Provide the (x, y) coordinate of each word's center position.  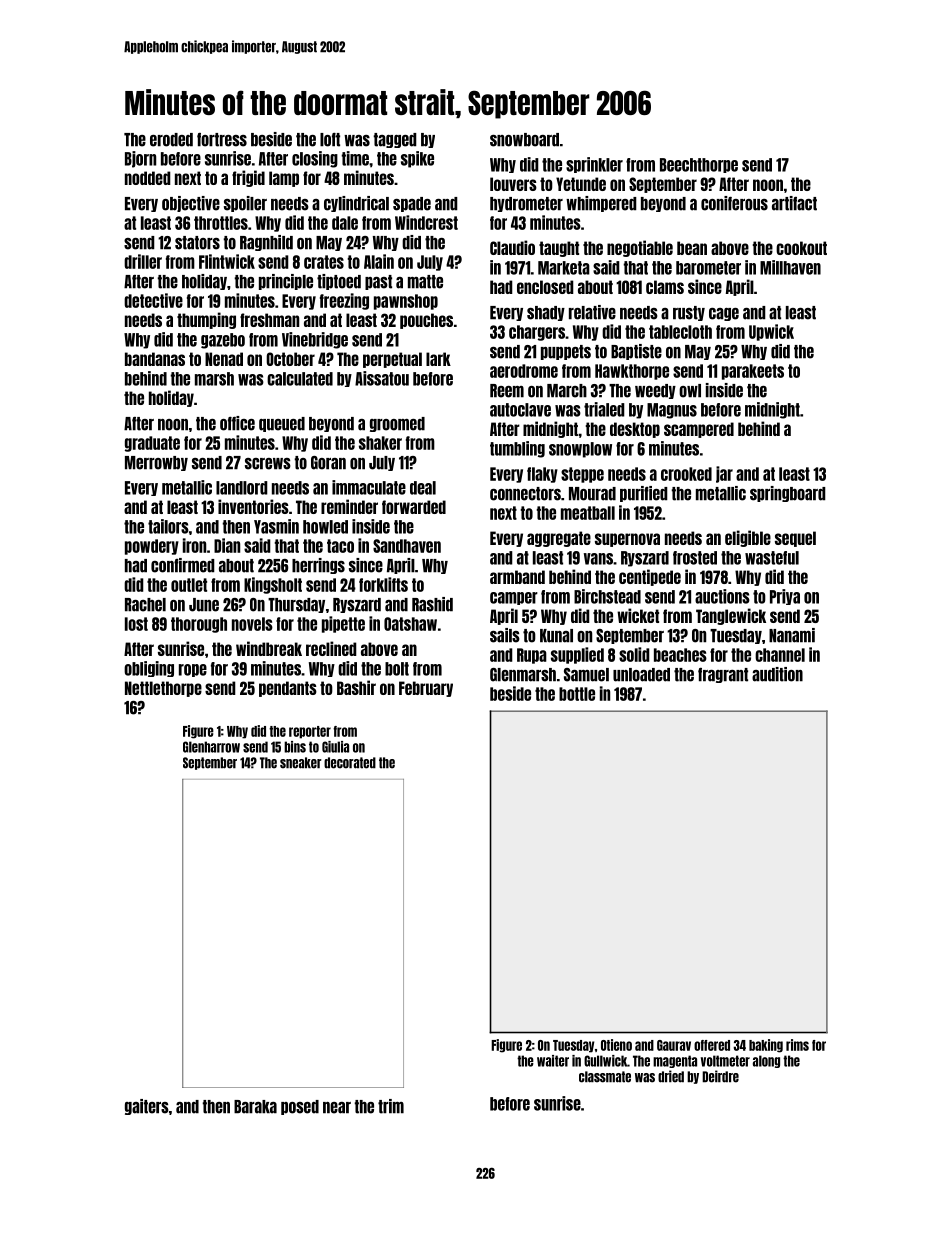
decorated (350, 763)
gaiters (147, 1107)
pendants (288, 689)
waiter (553, 1061)
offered (712, 1045)
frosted (695, 558)
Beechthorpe (699, 165)
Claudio (512, 247)
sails (505, 635)
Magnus (672, 411)
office (237, 423)
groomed (397, 424)
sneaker (301, 763)
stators (197, 243)
